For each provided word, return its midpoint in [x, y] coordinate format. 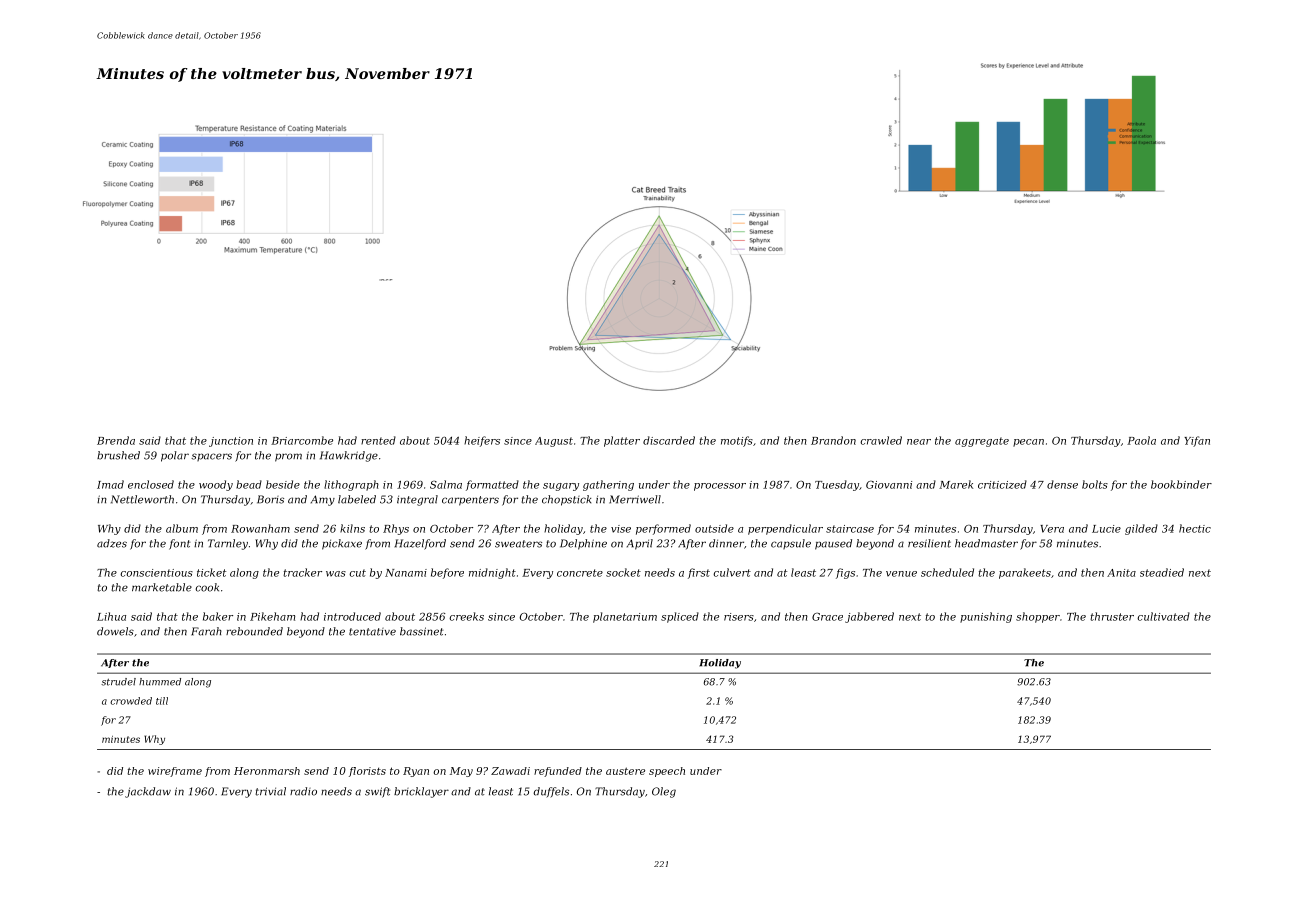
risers [739, 617]
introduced [352, 616]
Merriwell [635, 499]
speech [667, 772]
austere [625, 771]
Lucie [1106, 529]
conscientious [156, 573]
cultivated [1163, 616]
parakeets [1025, 573]
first [699, 573]
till [162, 701]
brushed [118, 455]
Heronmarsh [267, 771]
